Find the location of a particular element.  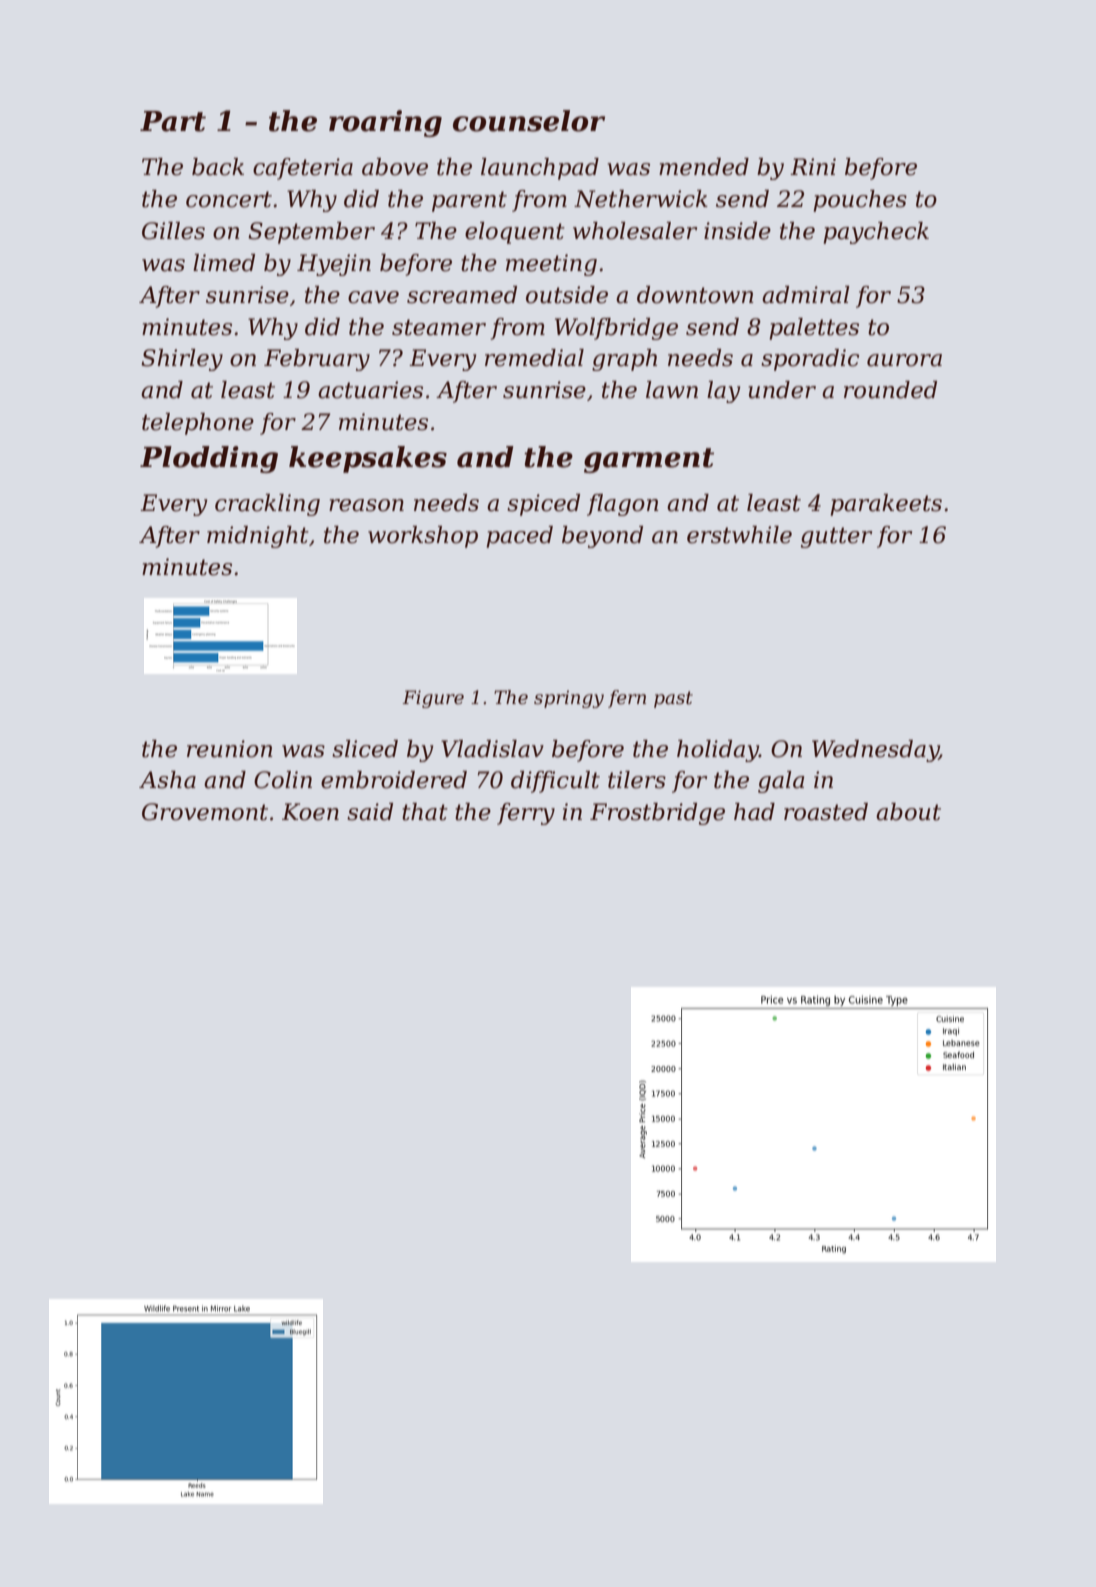

rounded is located at coordinates (890, 390).
